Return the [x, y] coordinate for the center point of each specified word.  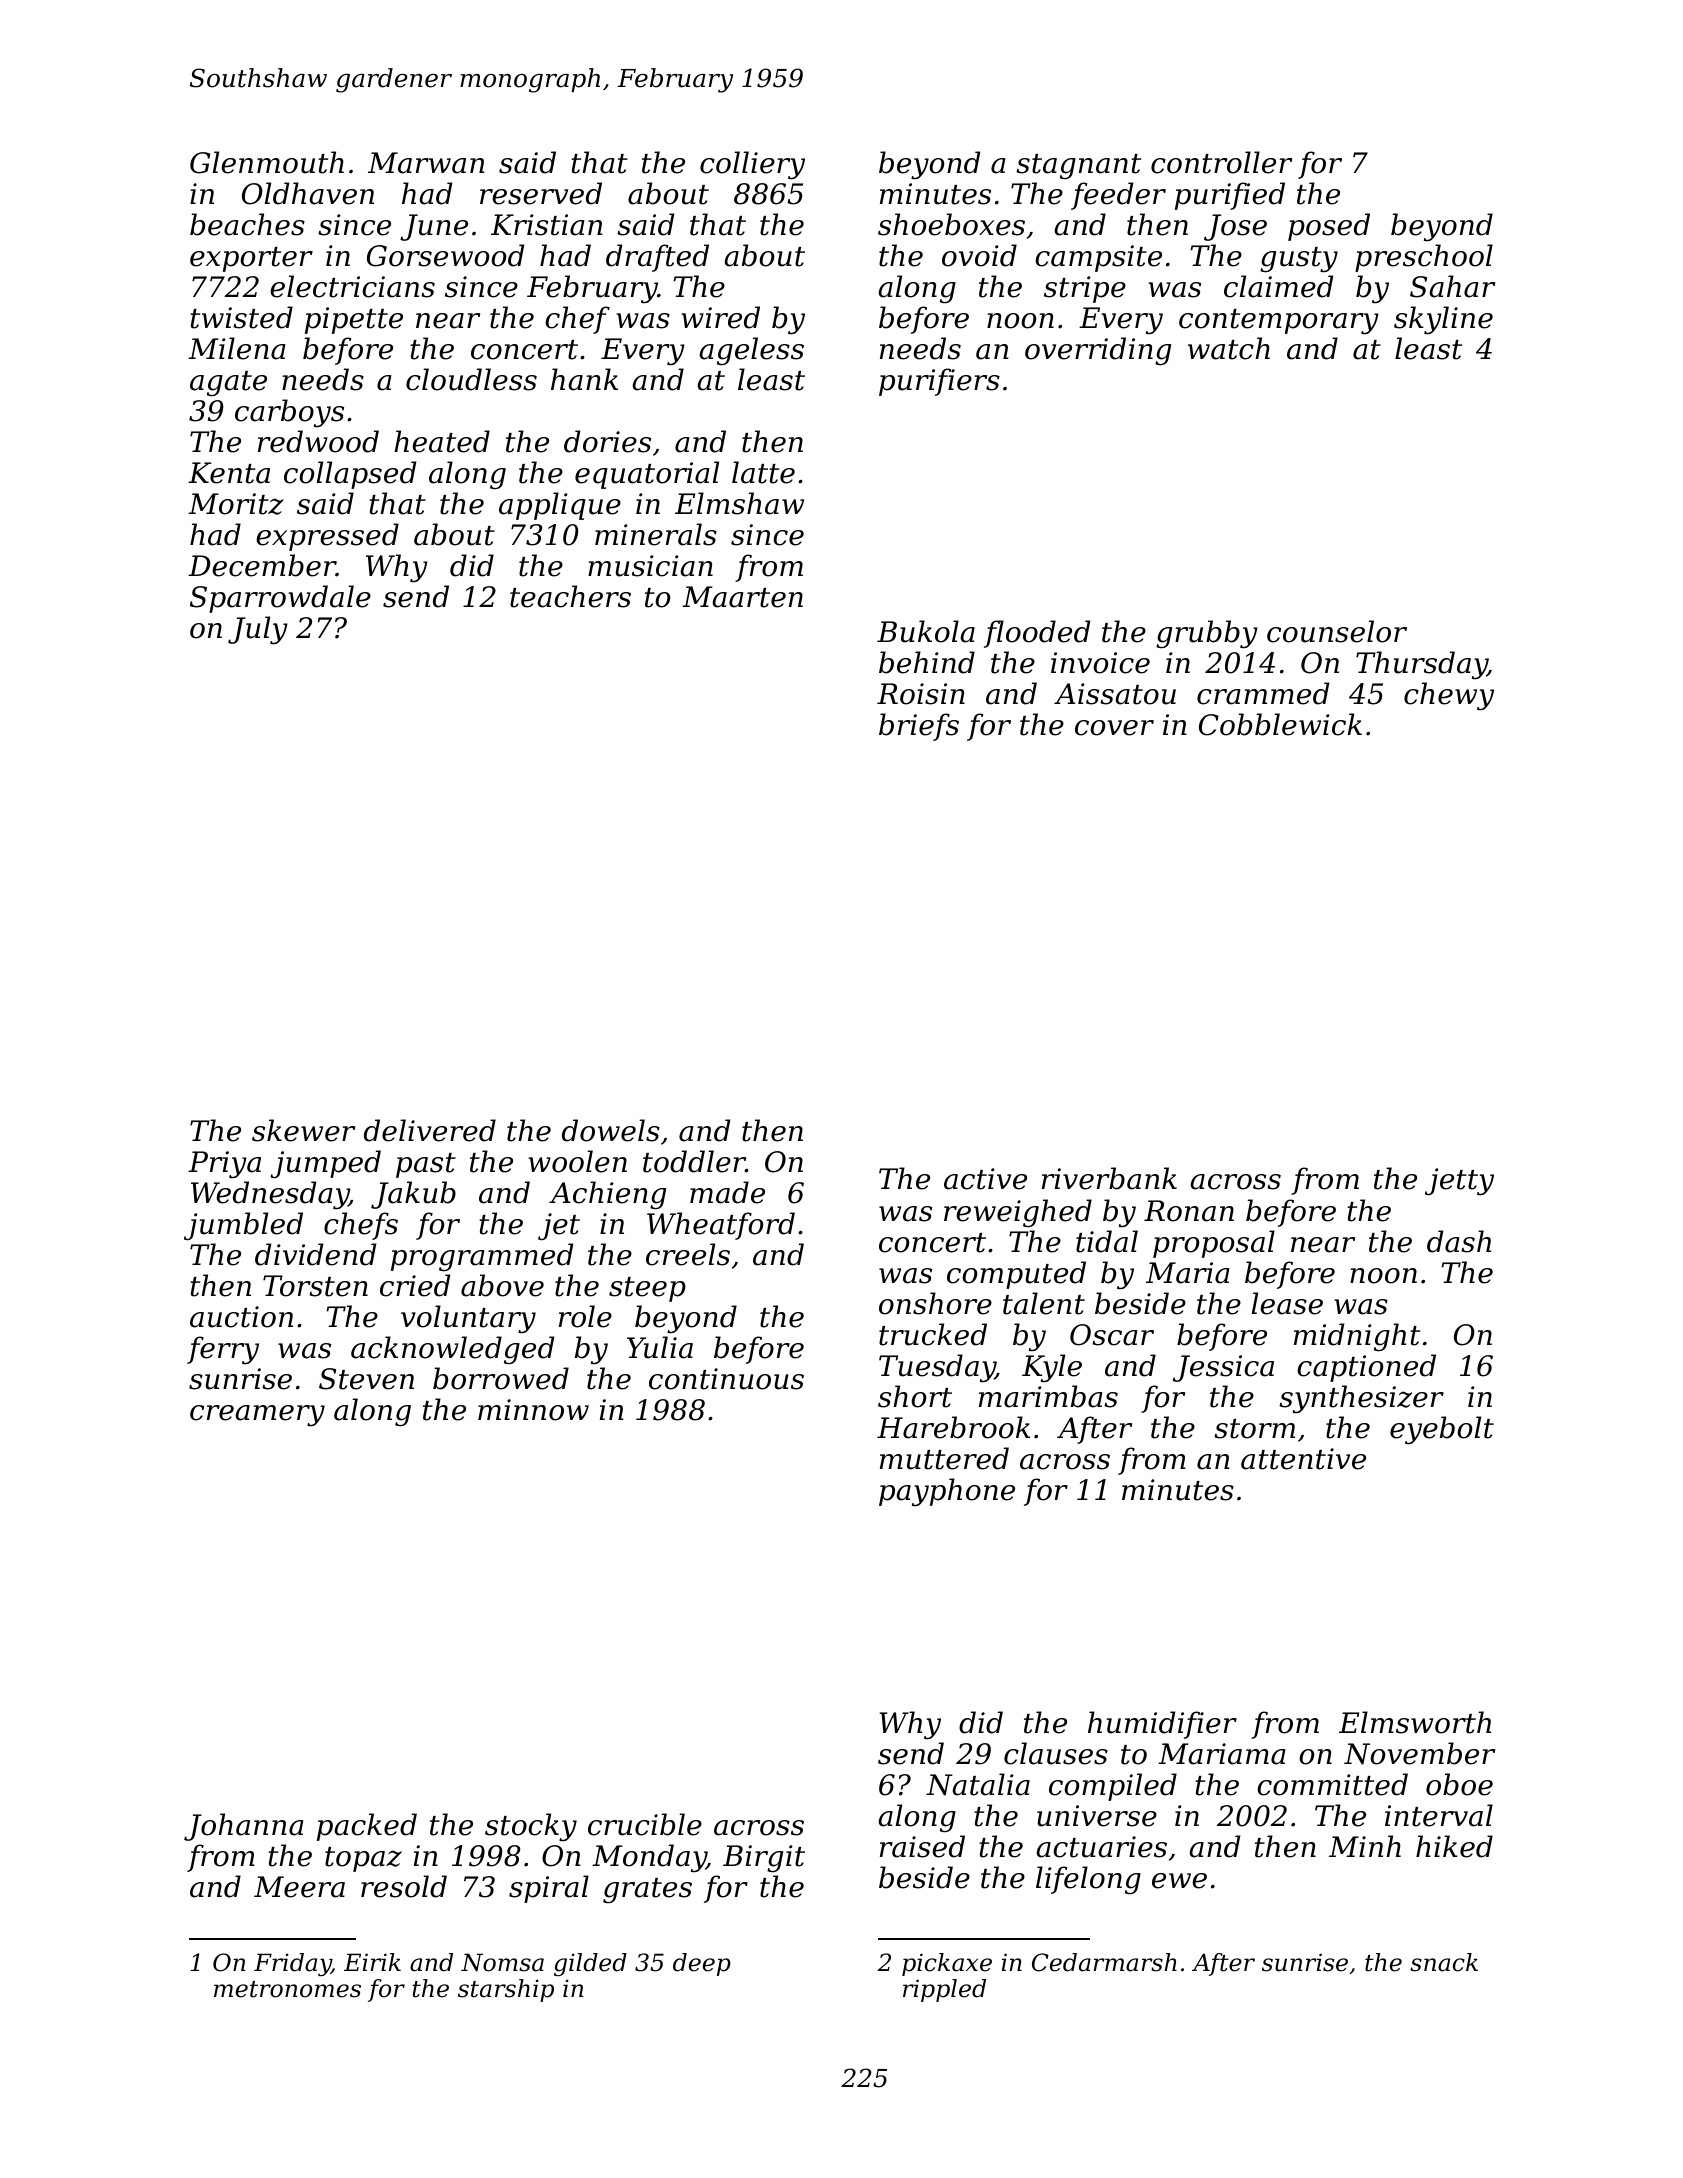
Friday [292, 1964]
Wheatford [721, 1226]
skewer [303, 1130]
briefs [919, 727]
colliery [752, 165]
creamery [257, 1416]
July [258, 630]
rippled [944, 1990]
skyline [1443, 320]
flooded [1037, 634]
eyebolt [1442, 1430]
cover [1114, 728]
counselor [1337, 631]
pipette [354, 320]
